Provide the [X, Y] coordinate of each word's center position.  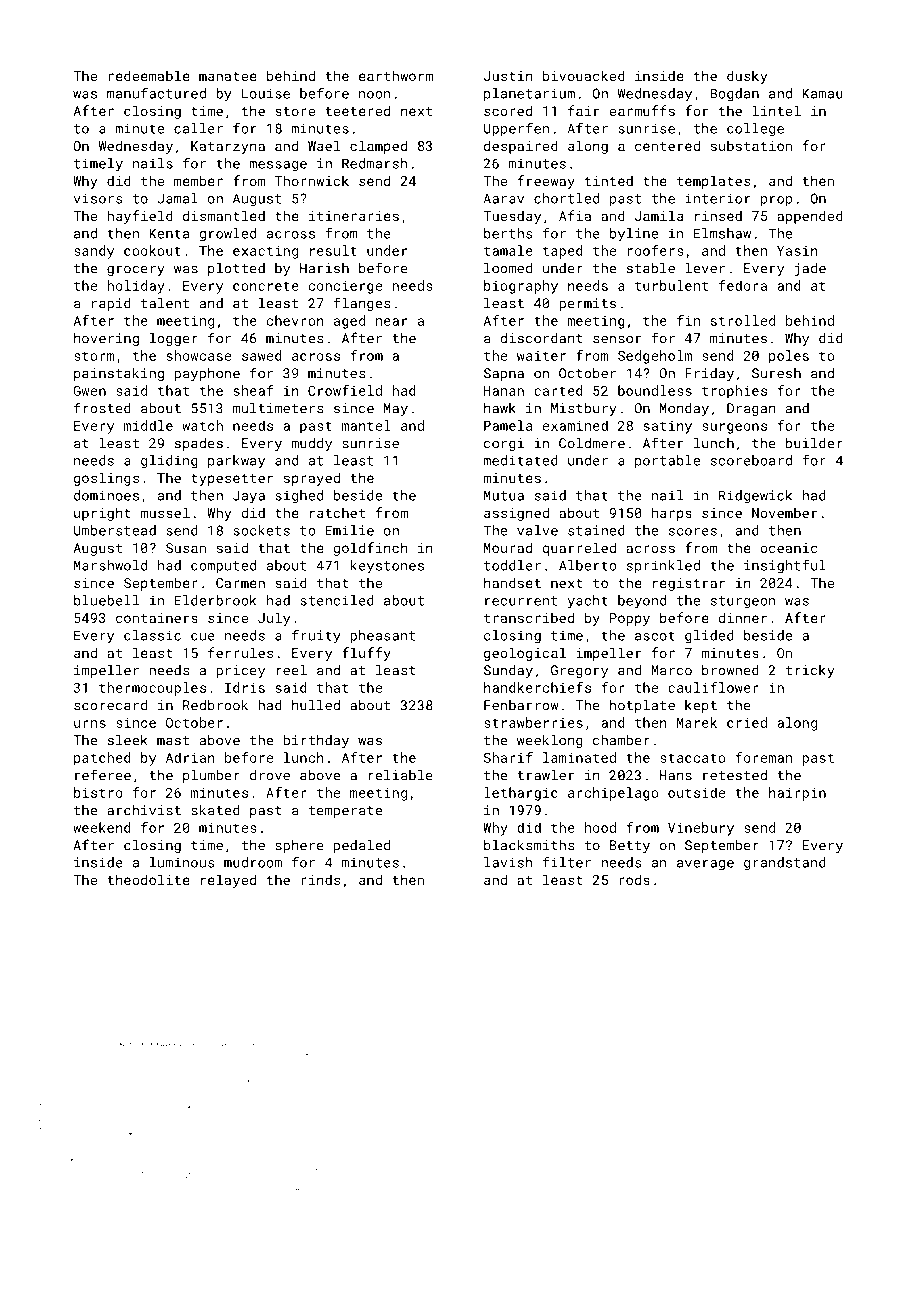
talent [165, 303]
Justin [508, 76]
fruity [316, 637]
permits [587, 304]
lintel [776, 110]
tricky [810, 671]
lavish [508, 862]
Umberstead [115, 530]
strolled [743, 320]
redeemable [149, 75]
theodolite [148, 879]
